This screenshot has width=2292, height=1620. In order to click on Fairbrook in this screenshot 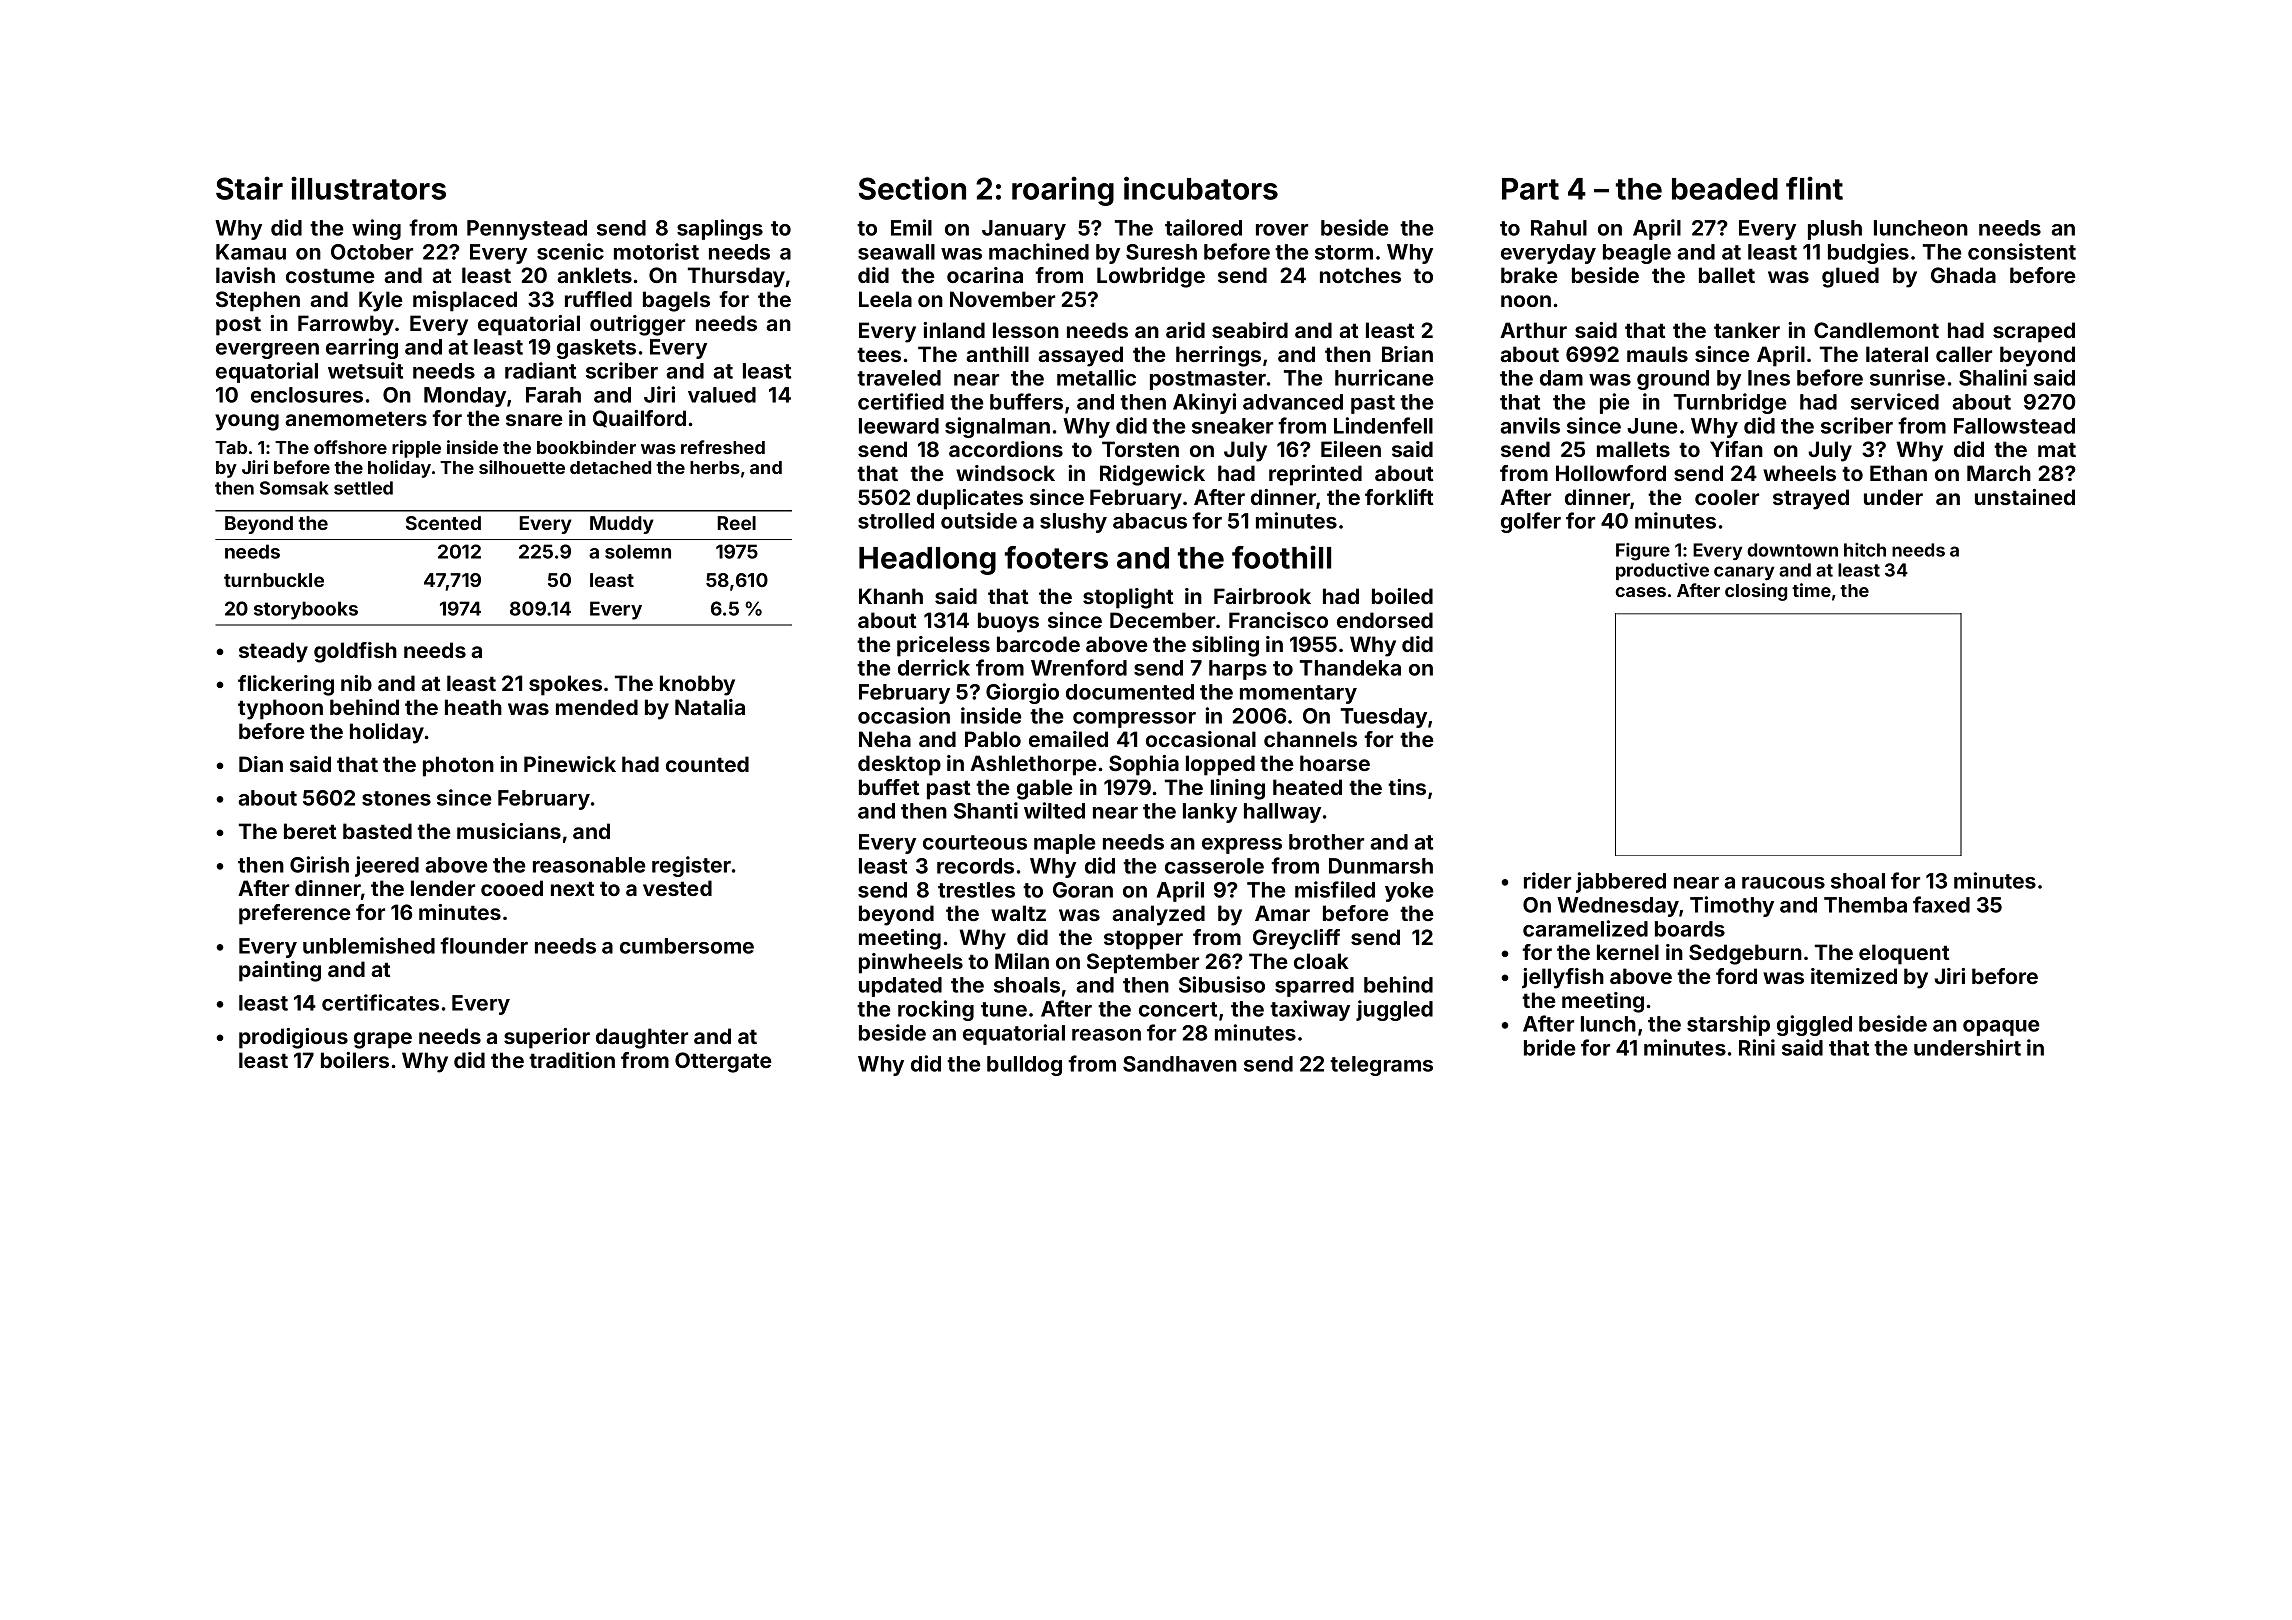, I will do `click(1262, 596)`.
